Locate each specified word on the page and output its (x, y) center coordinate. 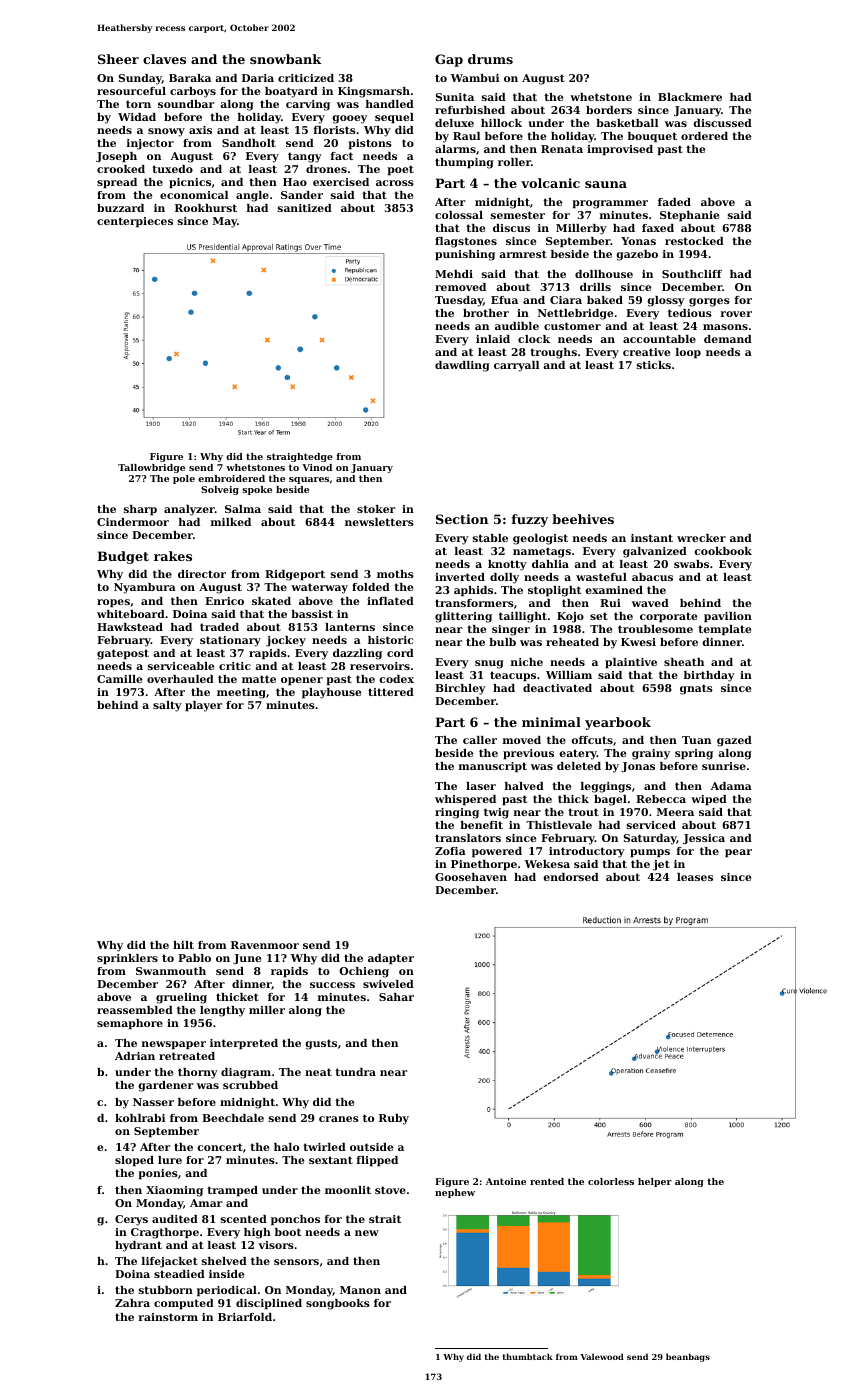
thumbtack (528, 1356)
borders (609, 110)
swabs (691, 564)
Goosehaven (471, 877)
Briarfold (245, 1317)
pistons (370, 144)
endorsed (571, 877)
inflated (390, 601)
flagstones (466, 242)
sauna (606, 184)
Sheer (118, 59)
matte (259, 679)
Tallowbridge (151, 468)
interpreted (244, 1044)
